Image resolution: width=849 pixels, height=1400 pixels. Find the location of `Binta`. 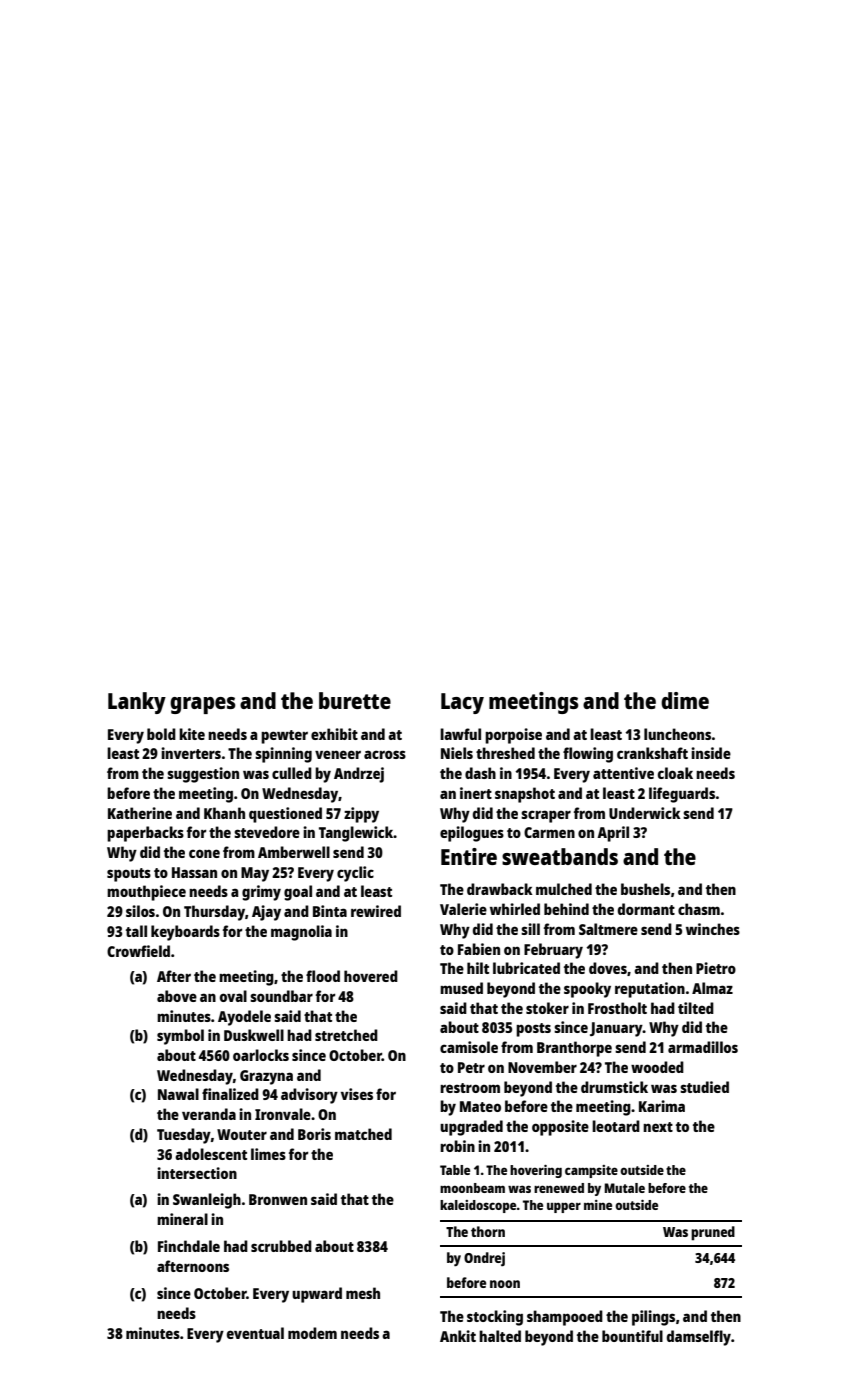

Binta is located at coordinates (330, 911).
